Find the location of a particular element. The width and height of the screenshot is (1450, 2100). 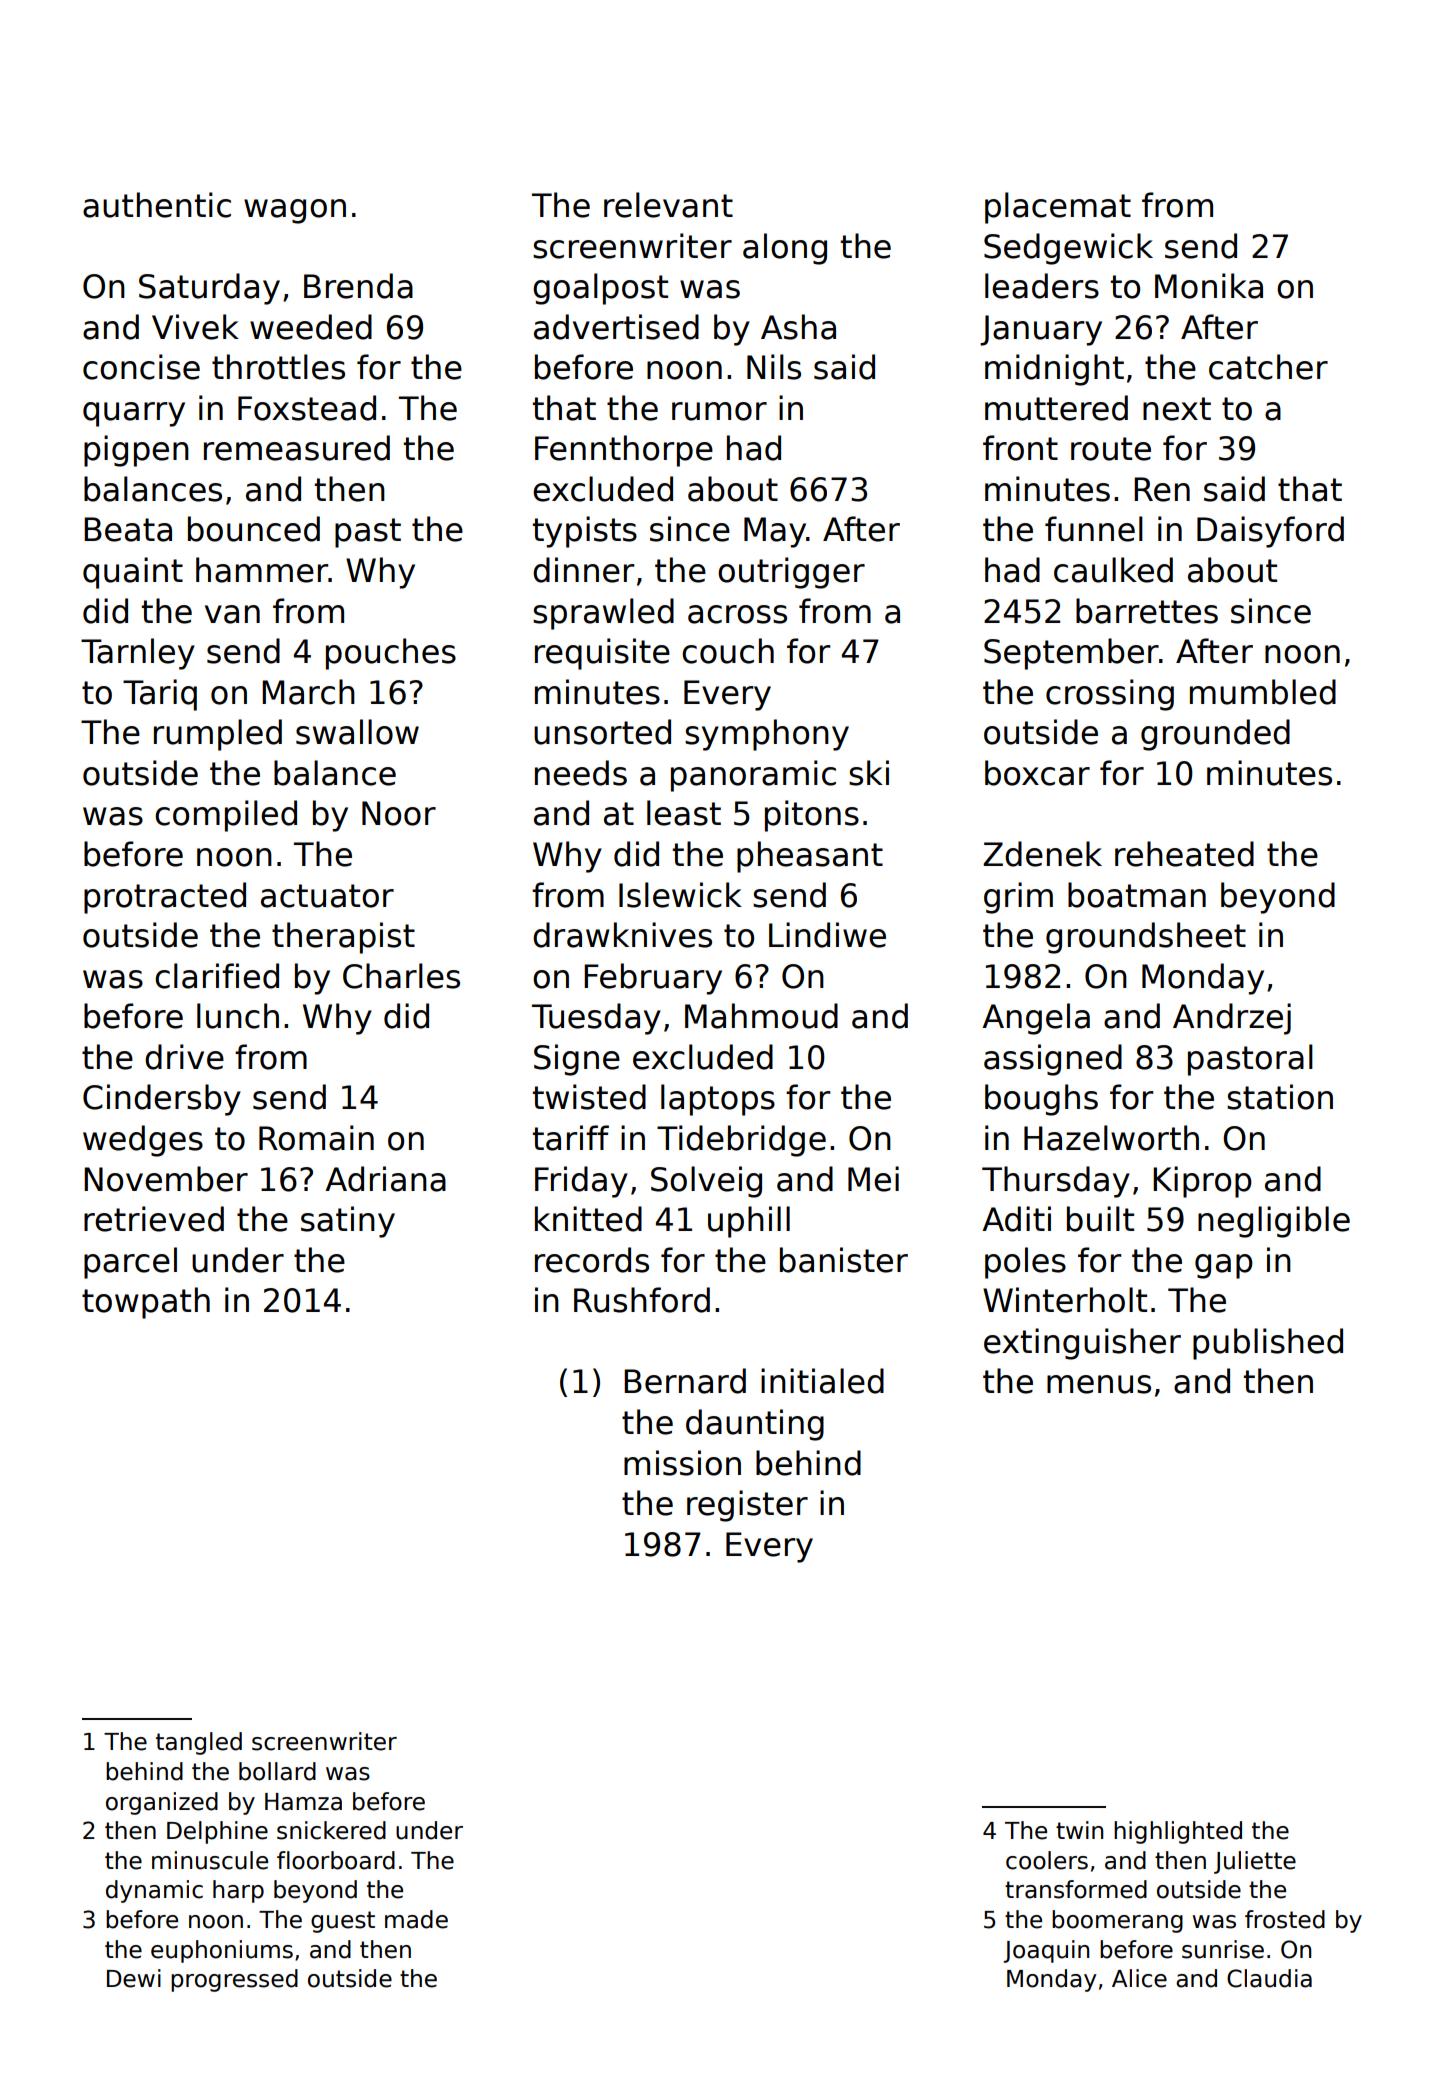

Lindiwe is located at coordinates (827, 935).
